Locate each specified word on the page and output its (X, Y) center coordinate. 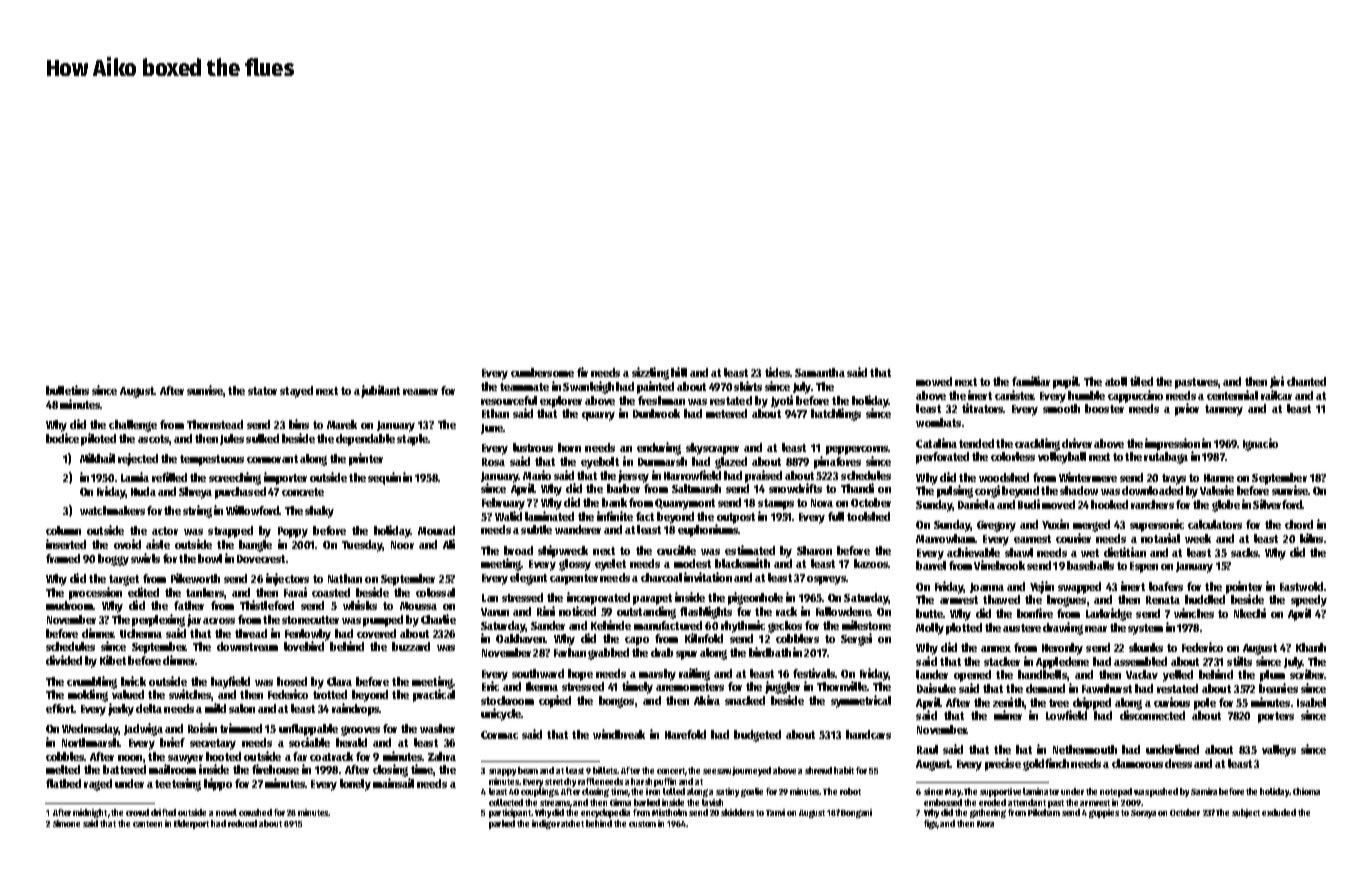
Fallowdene (843, 611)
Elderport (191, 824)
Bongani (856, 813)
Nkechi (1250, 613)
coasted (331, 592)
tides (777, 372)
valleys (1279, 751)
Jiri (1277, 382)
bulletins (67, 390)
